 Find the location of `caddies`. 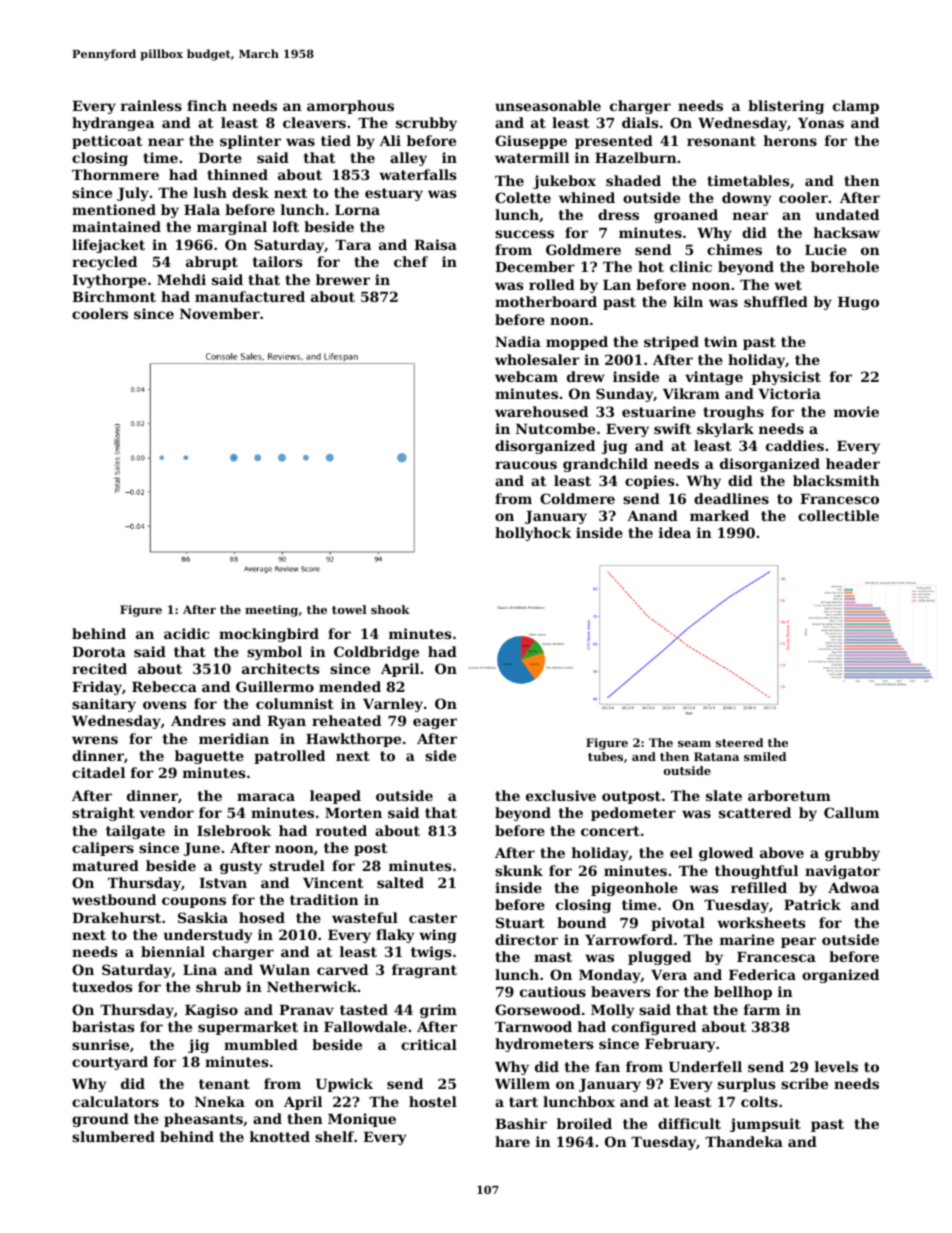

caddies is located at coordinates (795, 445).
